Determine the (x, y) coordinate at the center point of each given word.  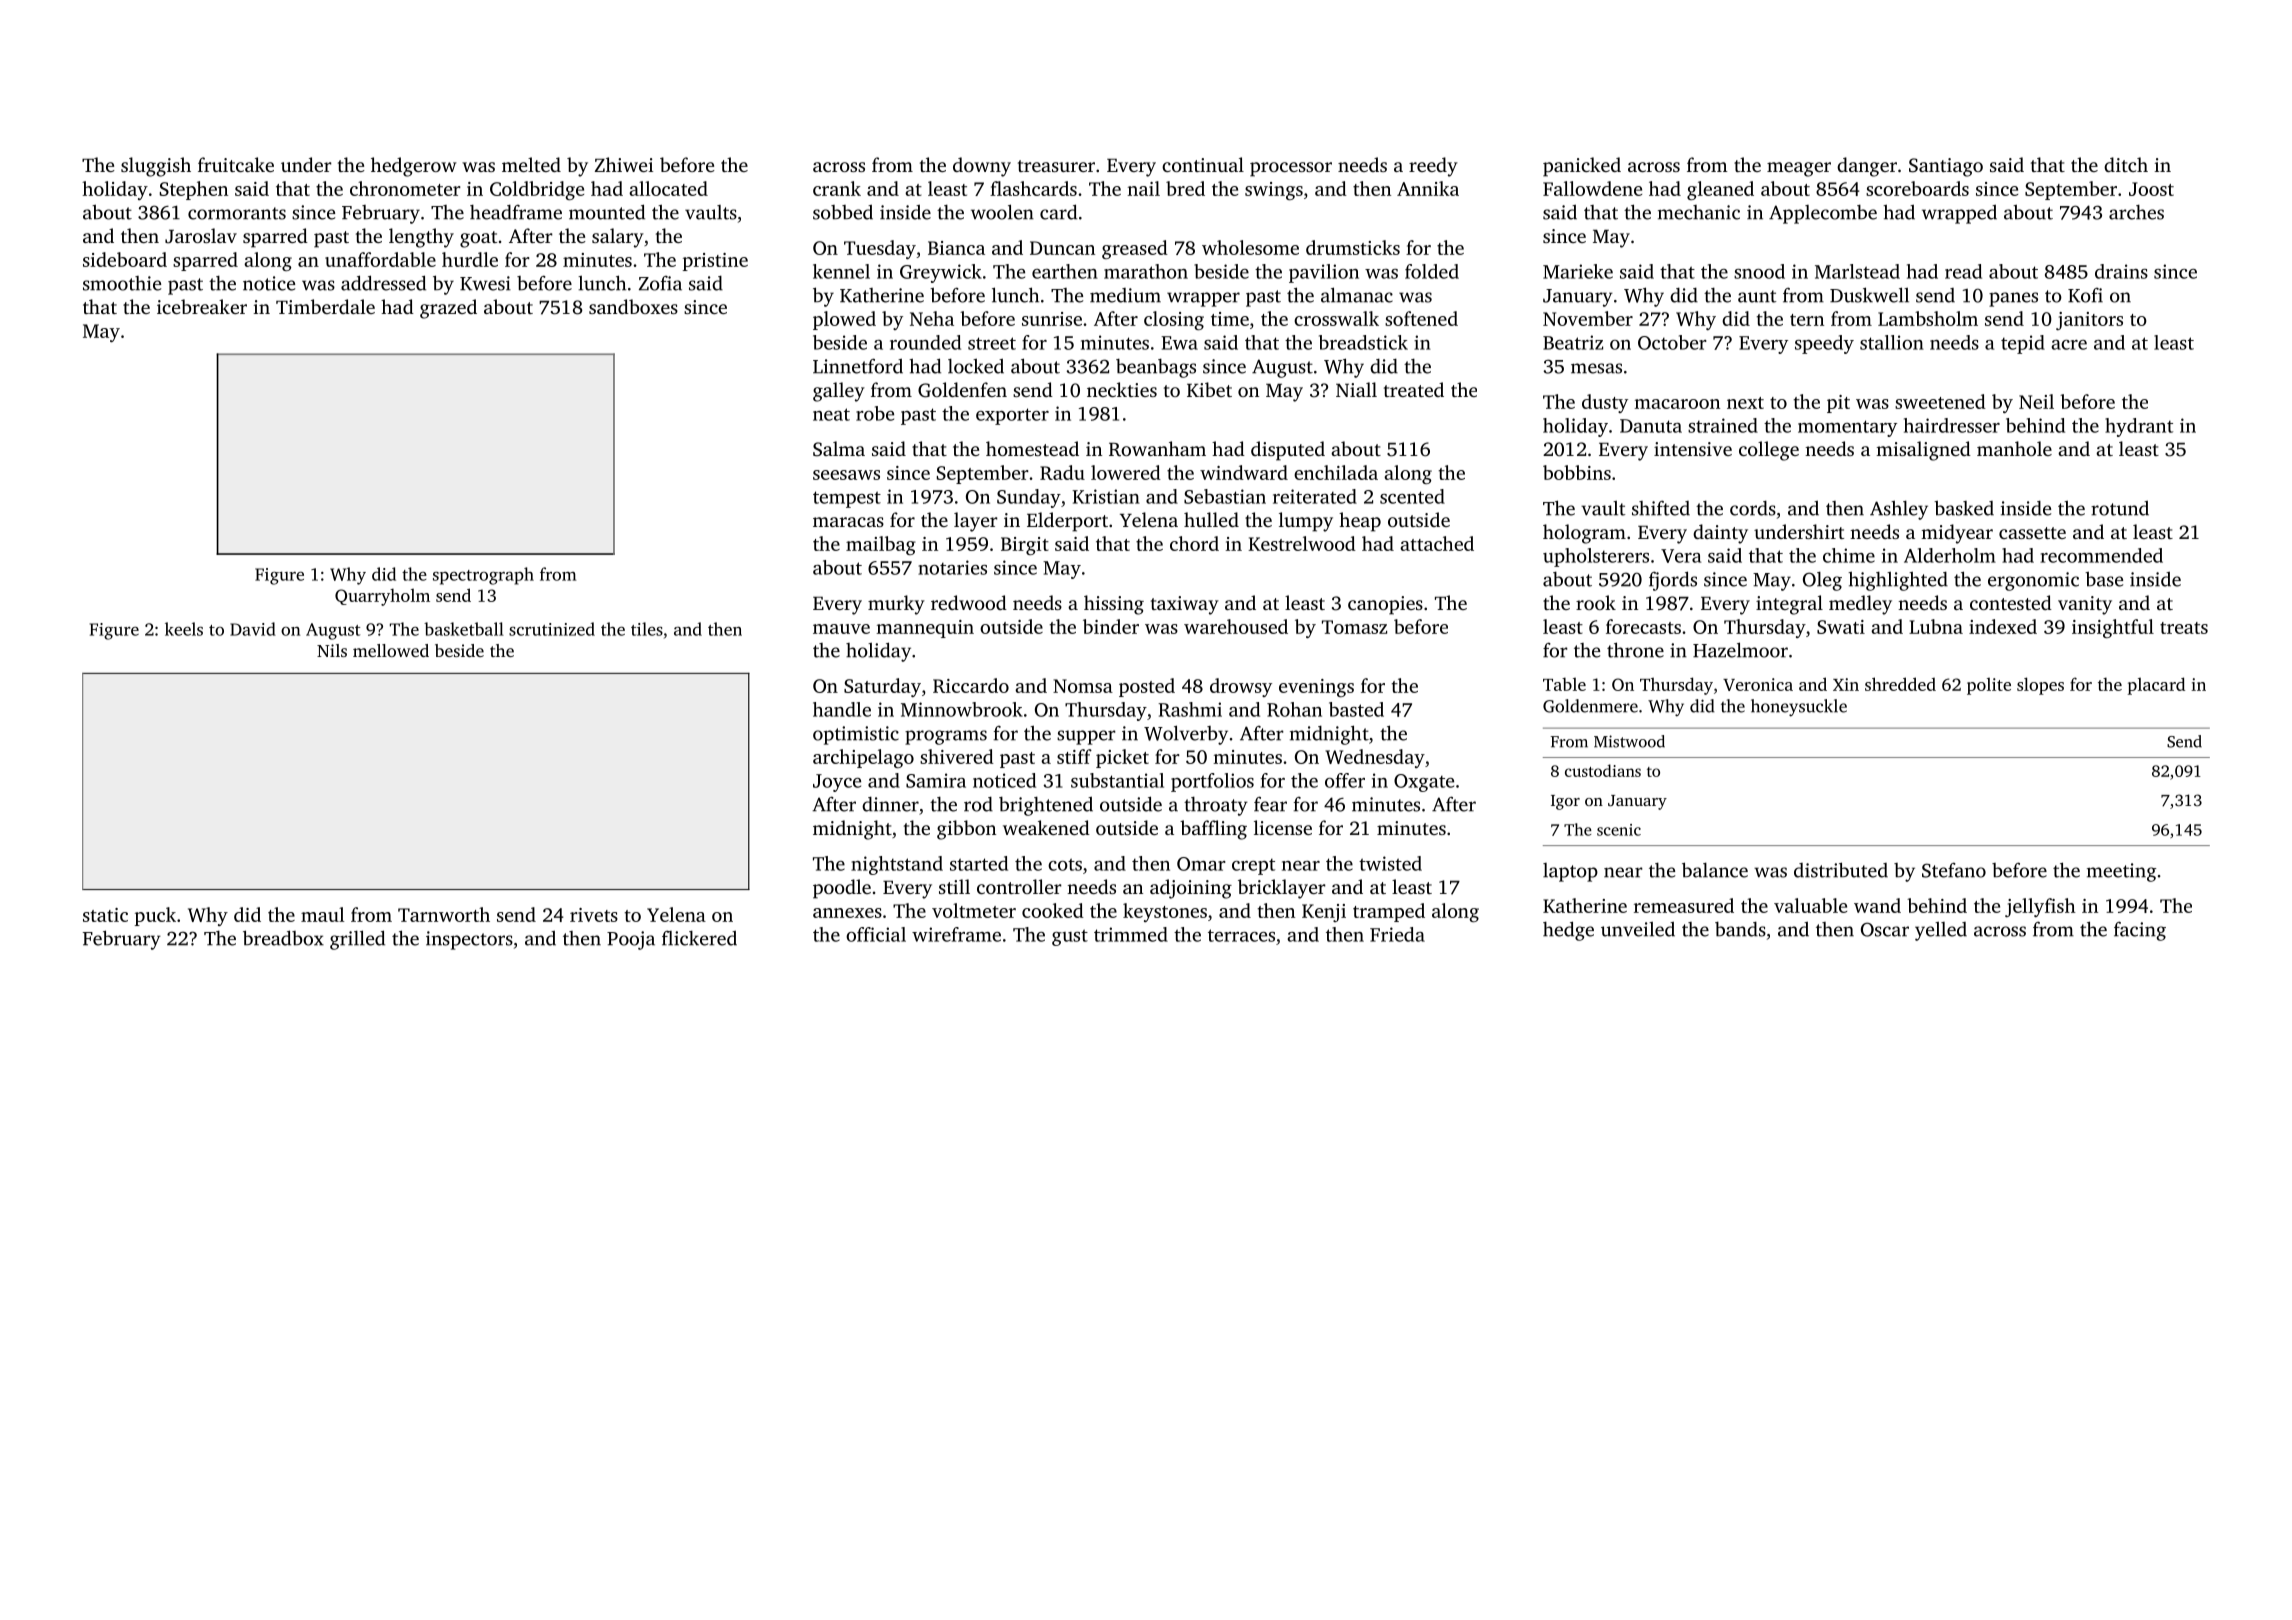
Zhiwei (624, 164)
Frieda (1397, 934)
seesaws (846, 475)
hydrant (2139, 427)
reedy (1433, 167)
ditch (2126, 164)
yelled (1941, 931)
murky (896, 605)
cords (1753, 508)
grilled (357, 940)
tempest (847, 499)
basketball (464, 629)
